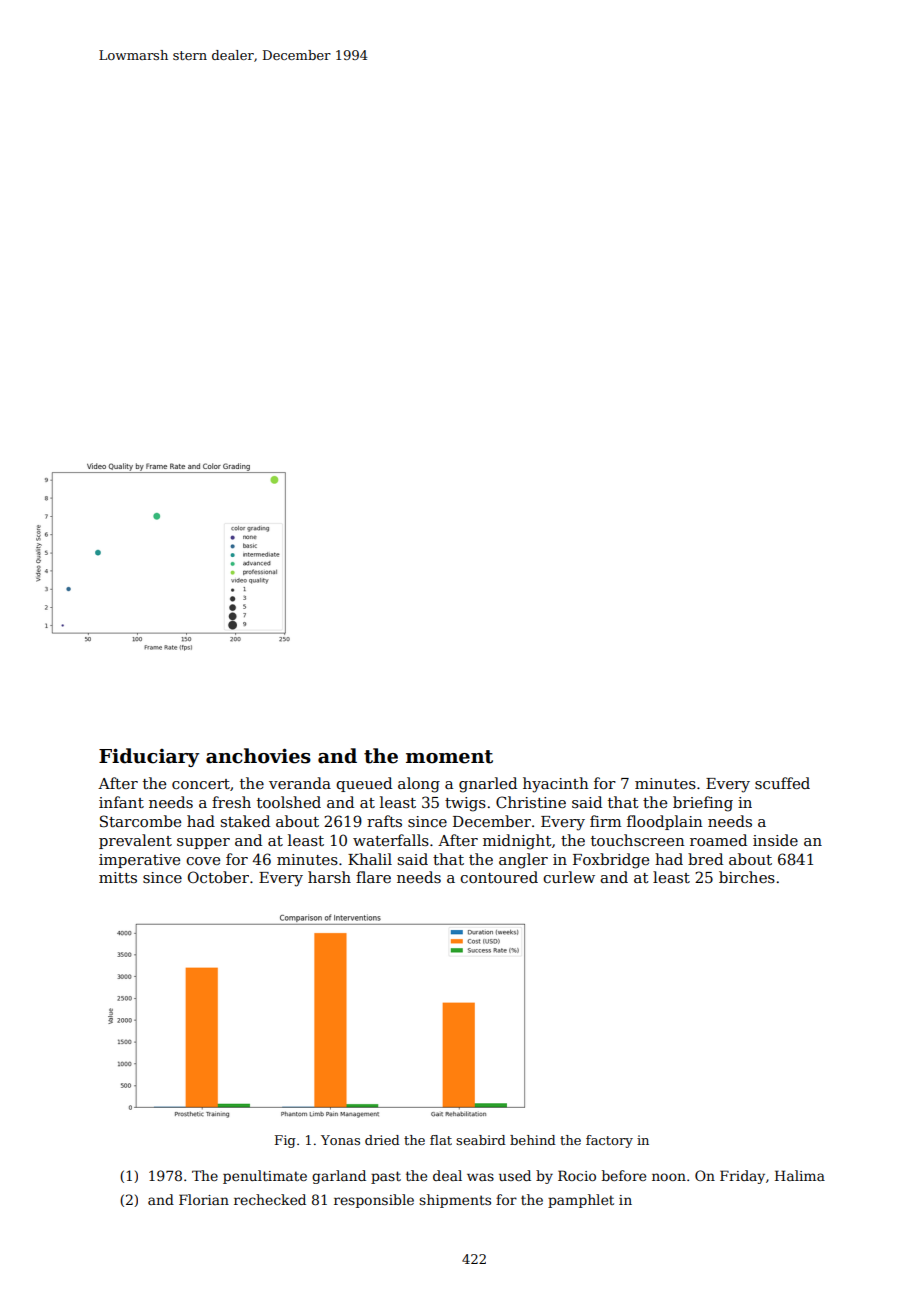  What do you see at coordinates (517, 842) in the document?
I see `midnight` at bounding box center [517, 842].
